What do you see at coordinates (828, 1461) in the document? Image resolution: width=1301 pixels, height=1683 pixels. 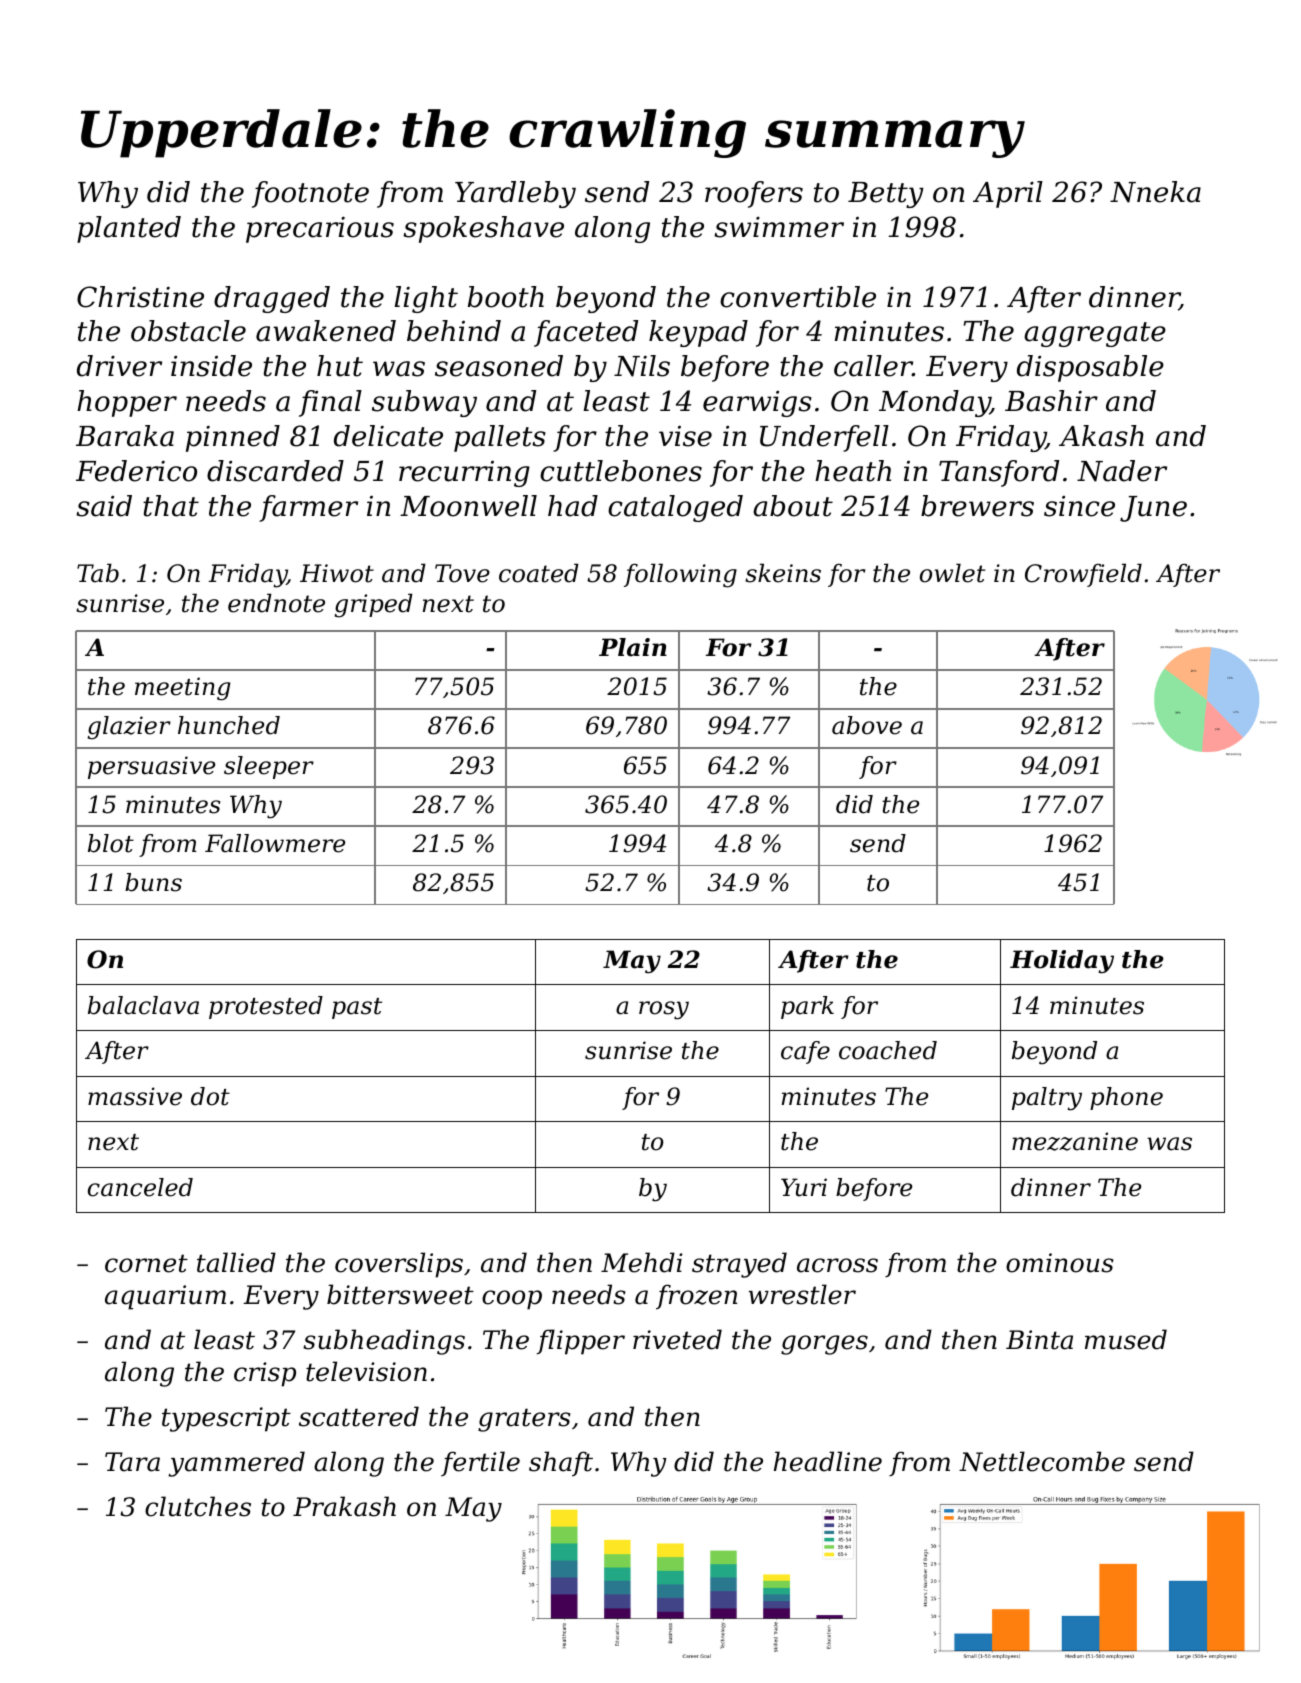 I see `headline` at bounding box center [828, 1461].
